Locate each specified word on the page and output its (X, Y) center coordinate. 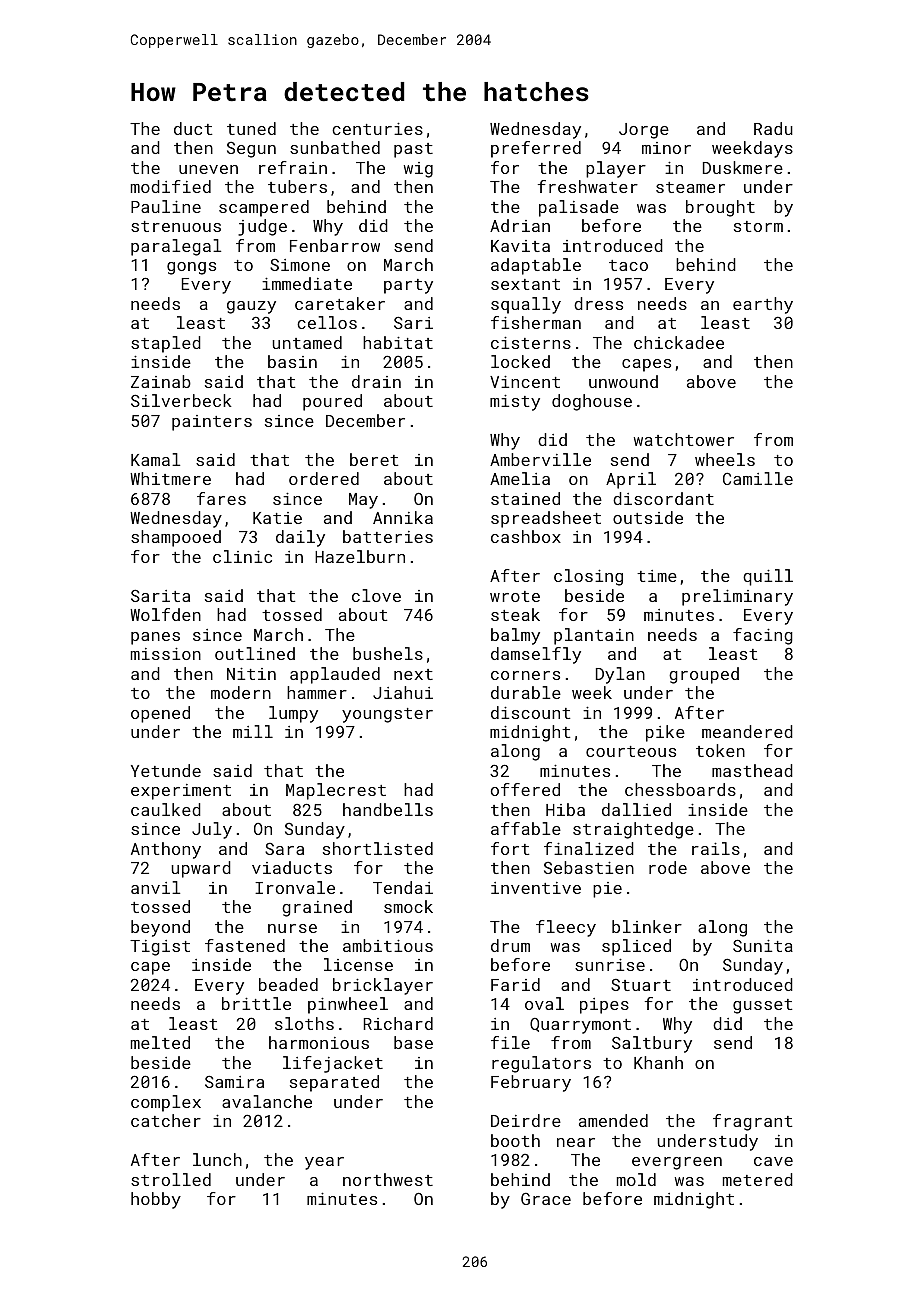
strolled (171, 1179)
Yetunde (166, 770)
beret (374, 459)
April (631, 480)
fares (221, 498)
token (720, 750)
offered (525, 789)
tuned (251, 128)
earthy (763, 305)
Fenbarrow (335, 245)
